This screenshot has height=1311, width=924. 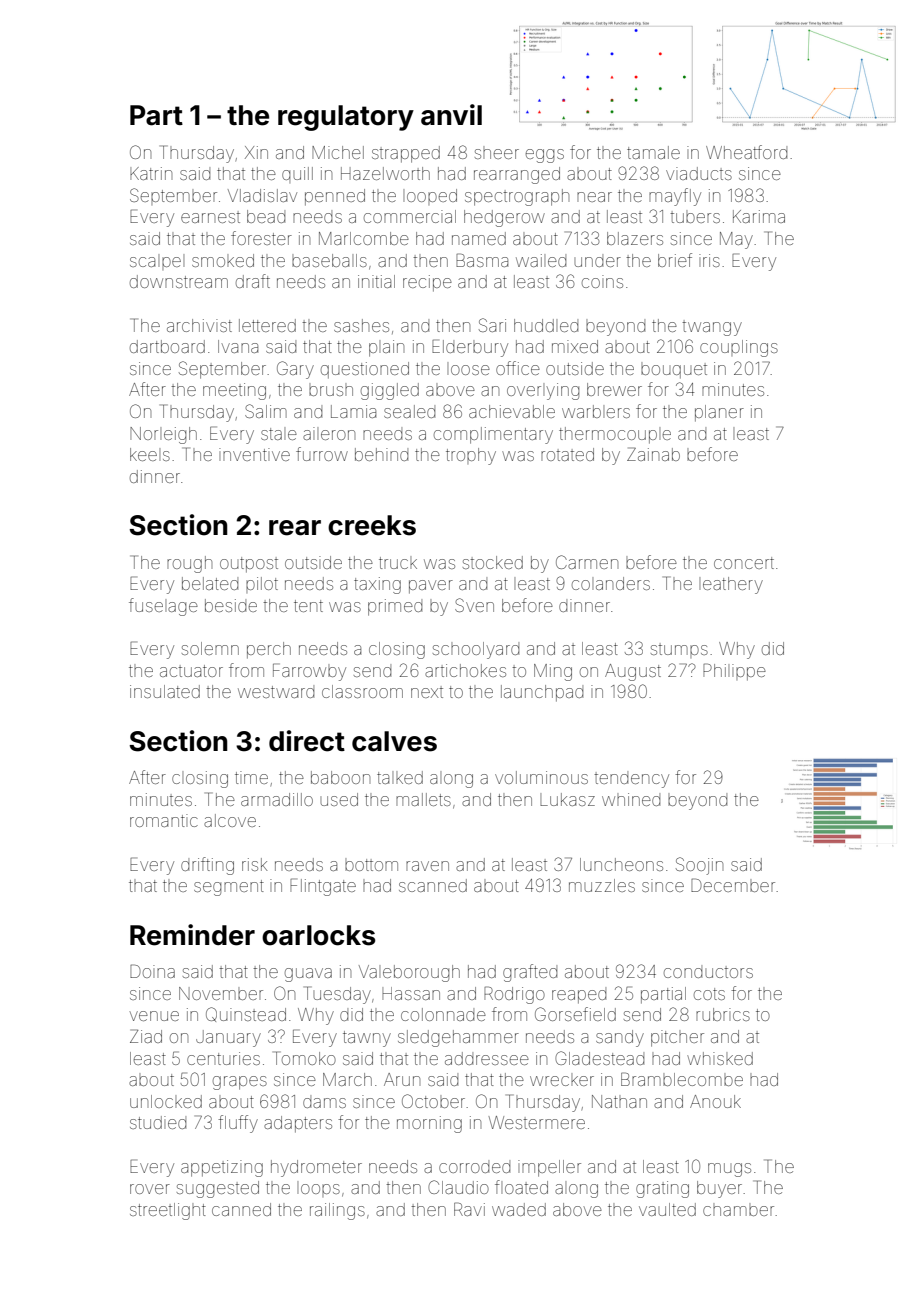 What do you see at coordinates (218, 1189) in the screenshot?
I see `suggested` at bounding box center [218, 1189].
